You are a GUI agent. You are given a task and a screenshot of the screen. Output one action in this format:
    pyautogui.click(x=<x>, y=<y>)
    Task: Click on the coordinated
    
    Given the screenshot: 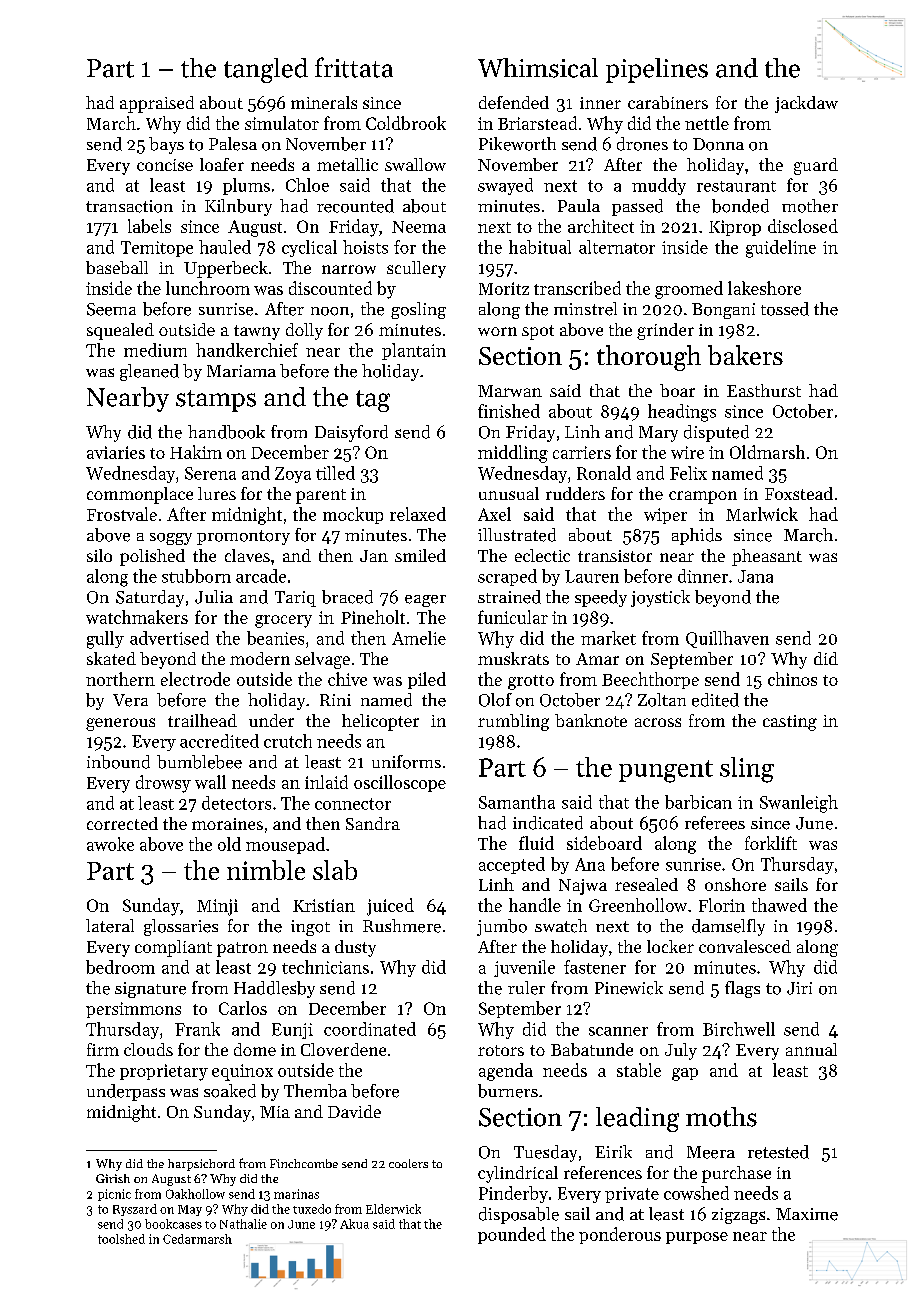 What is the action you would take?
    pyautogui.click(x=370, y=1029)
